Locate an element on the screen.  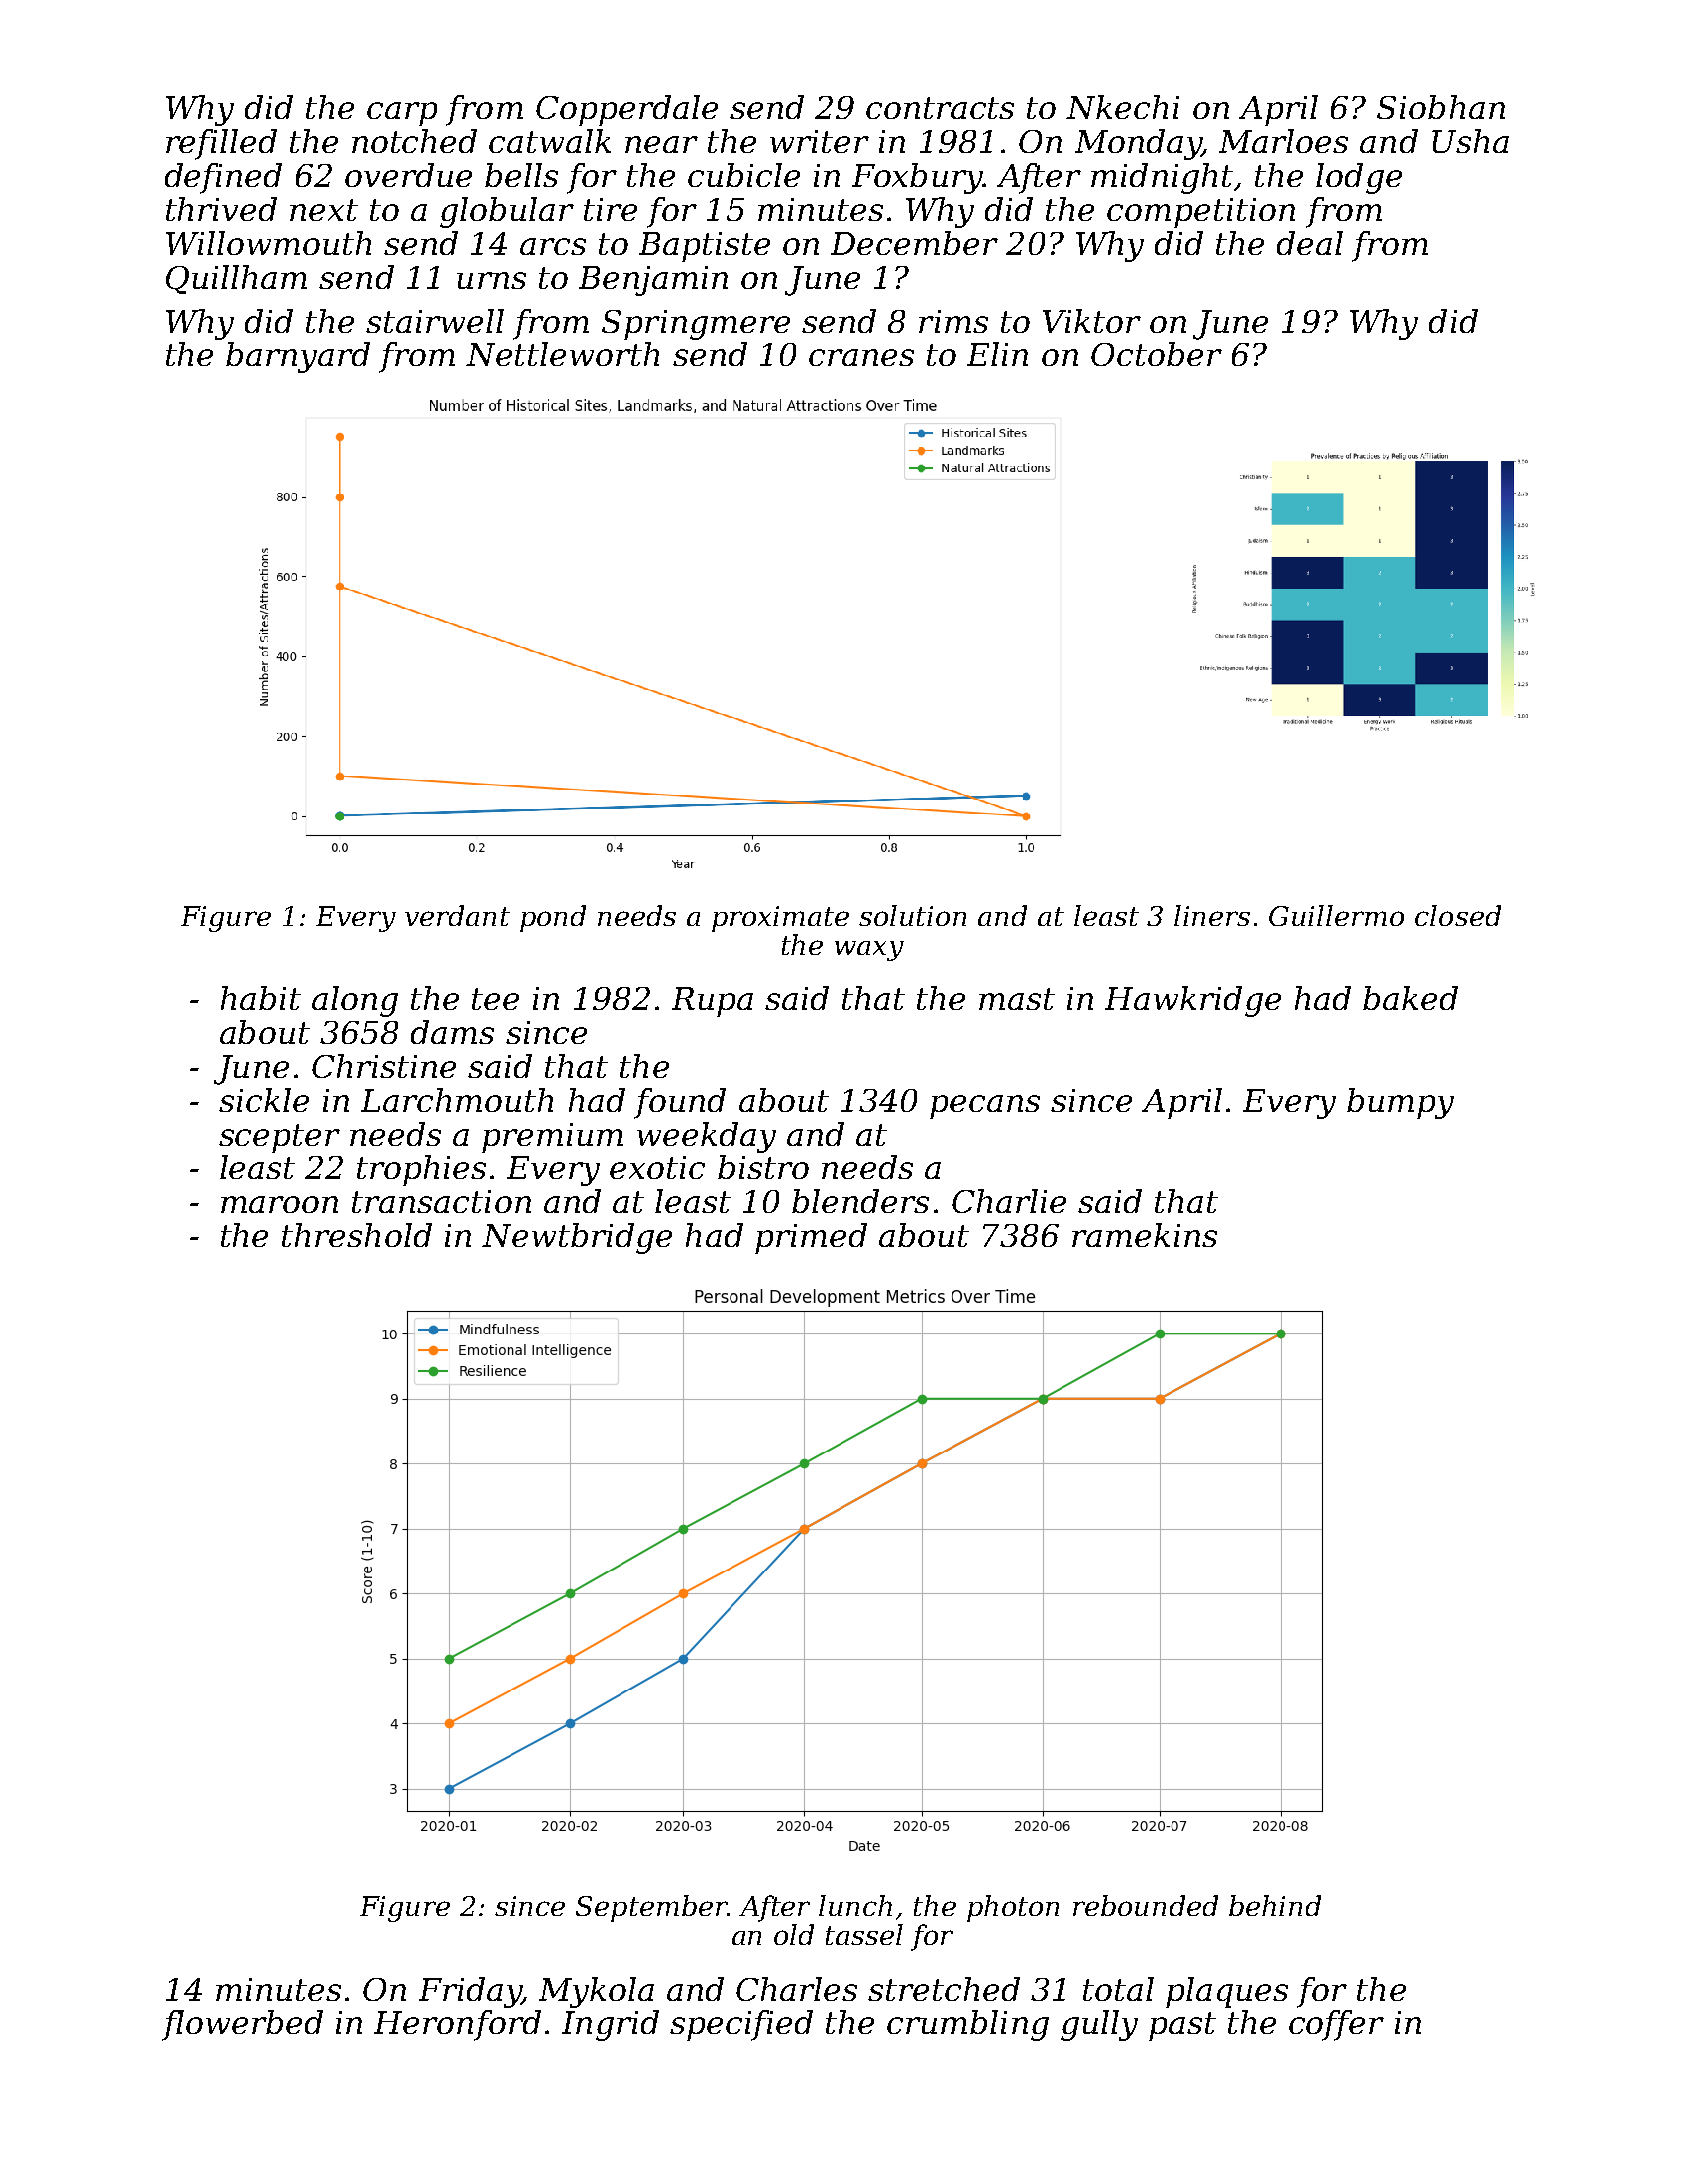
flowerbed is located at coordinates (242, 2025).
